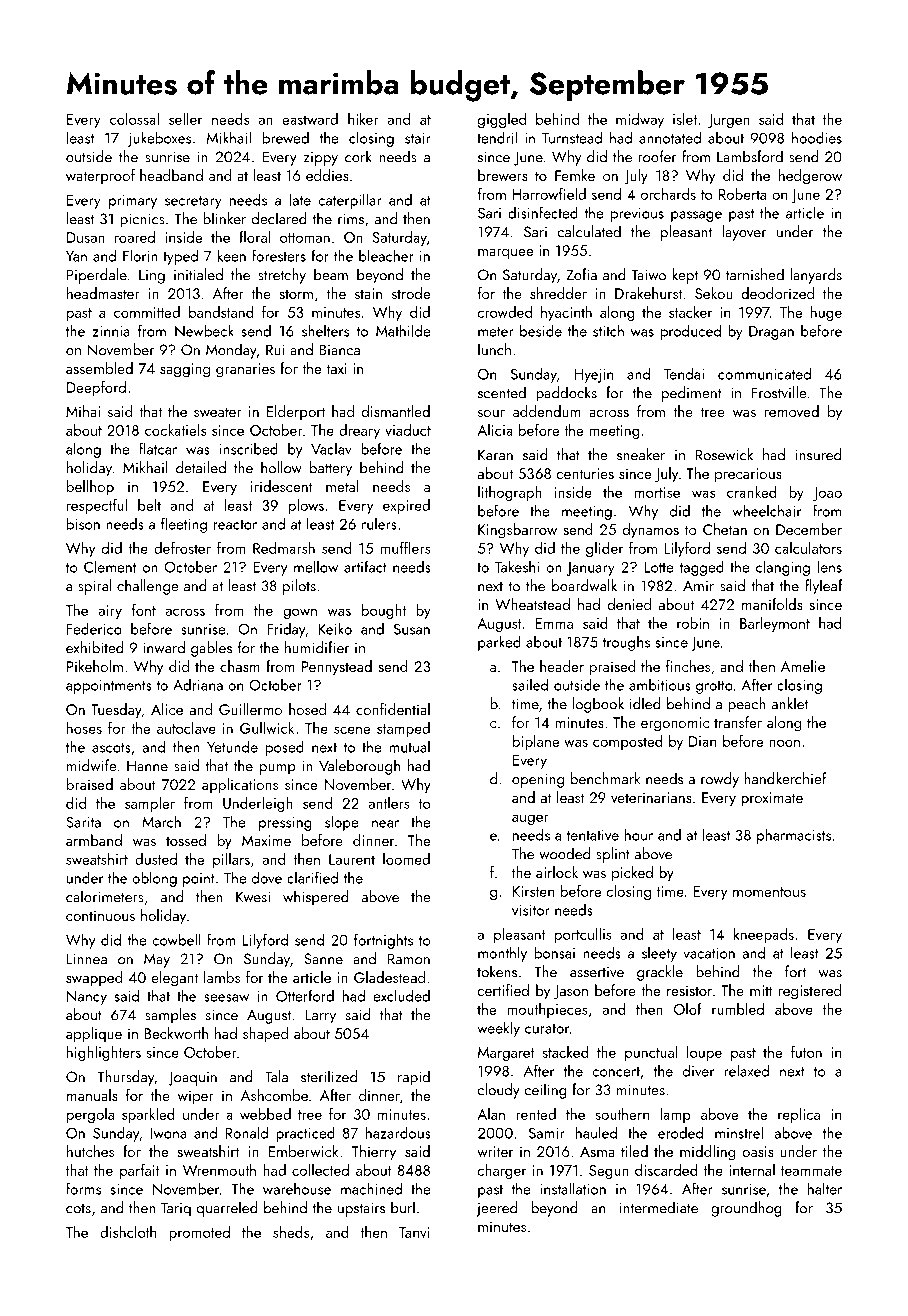 This page has width=908, height=1316. What do you see at coordinates (169, 1133) in the page?
I see `Iwona` at bounding box center [169, 1133].
